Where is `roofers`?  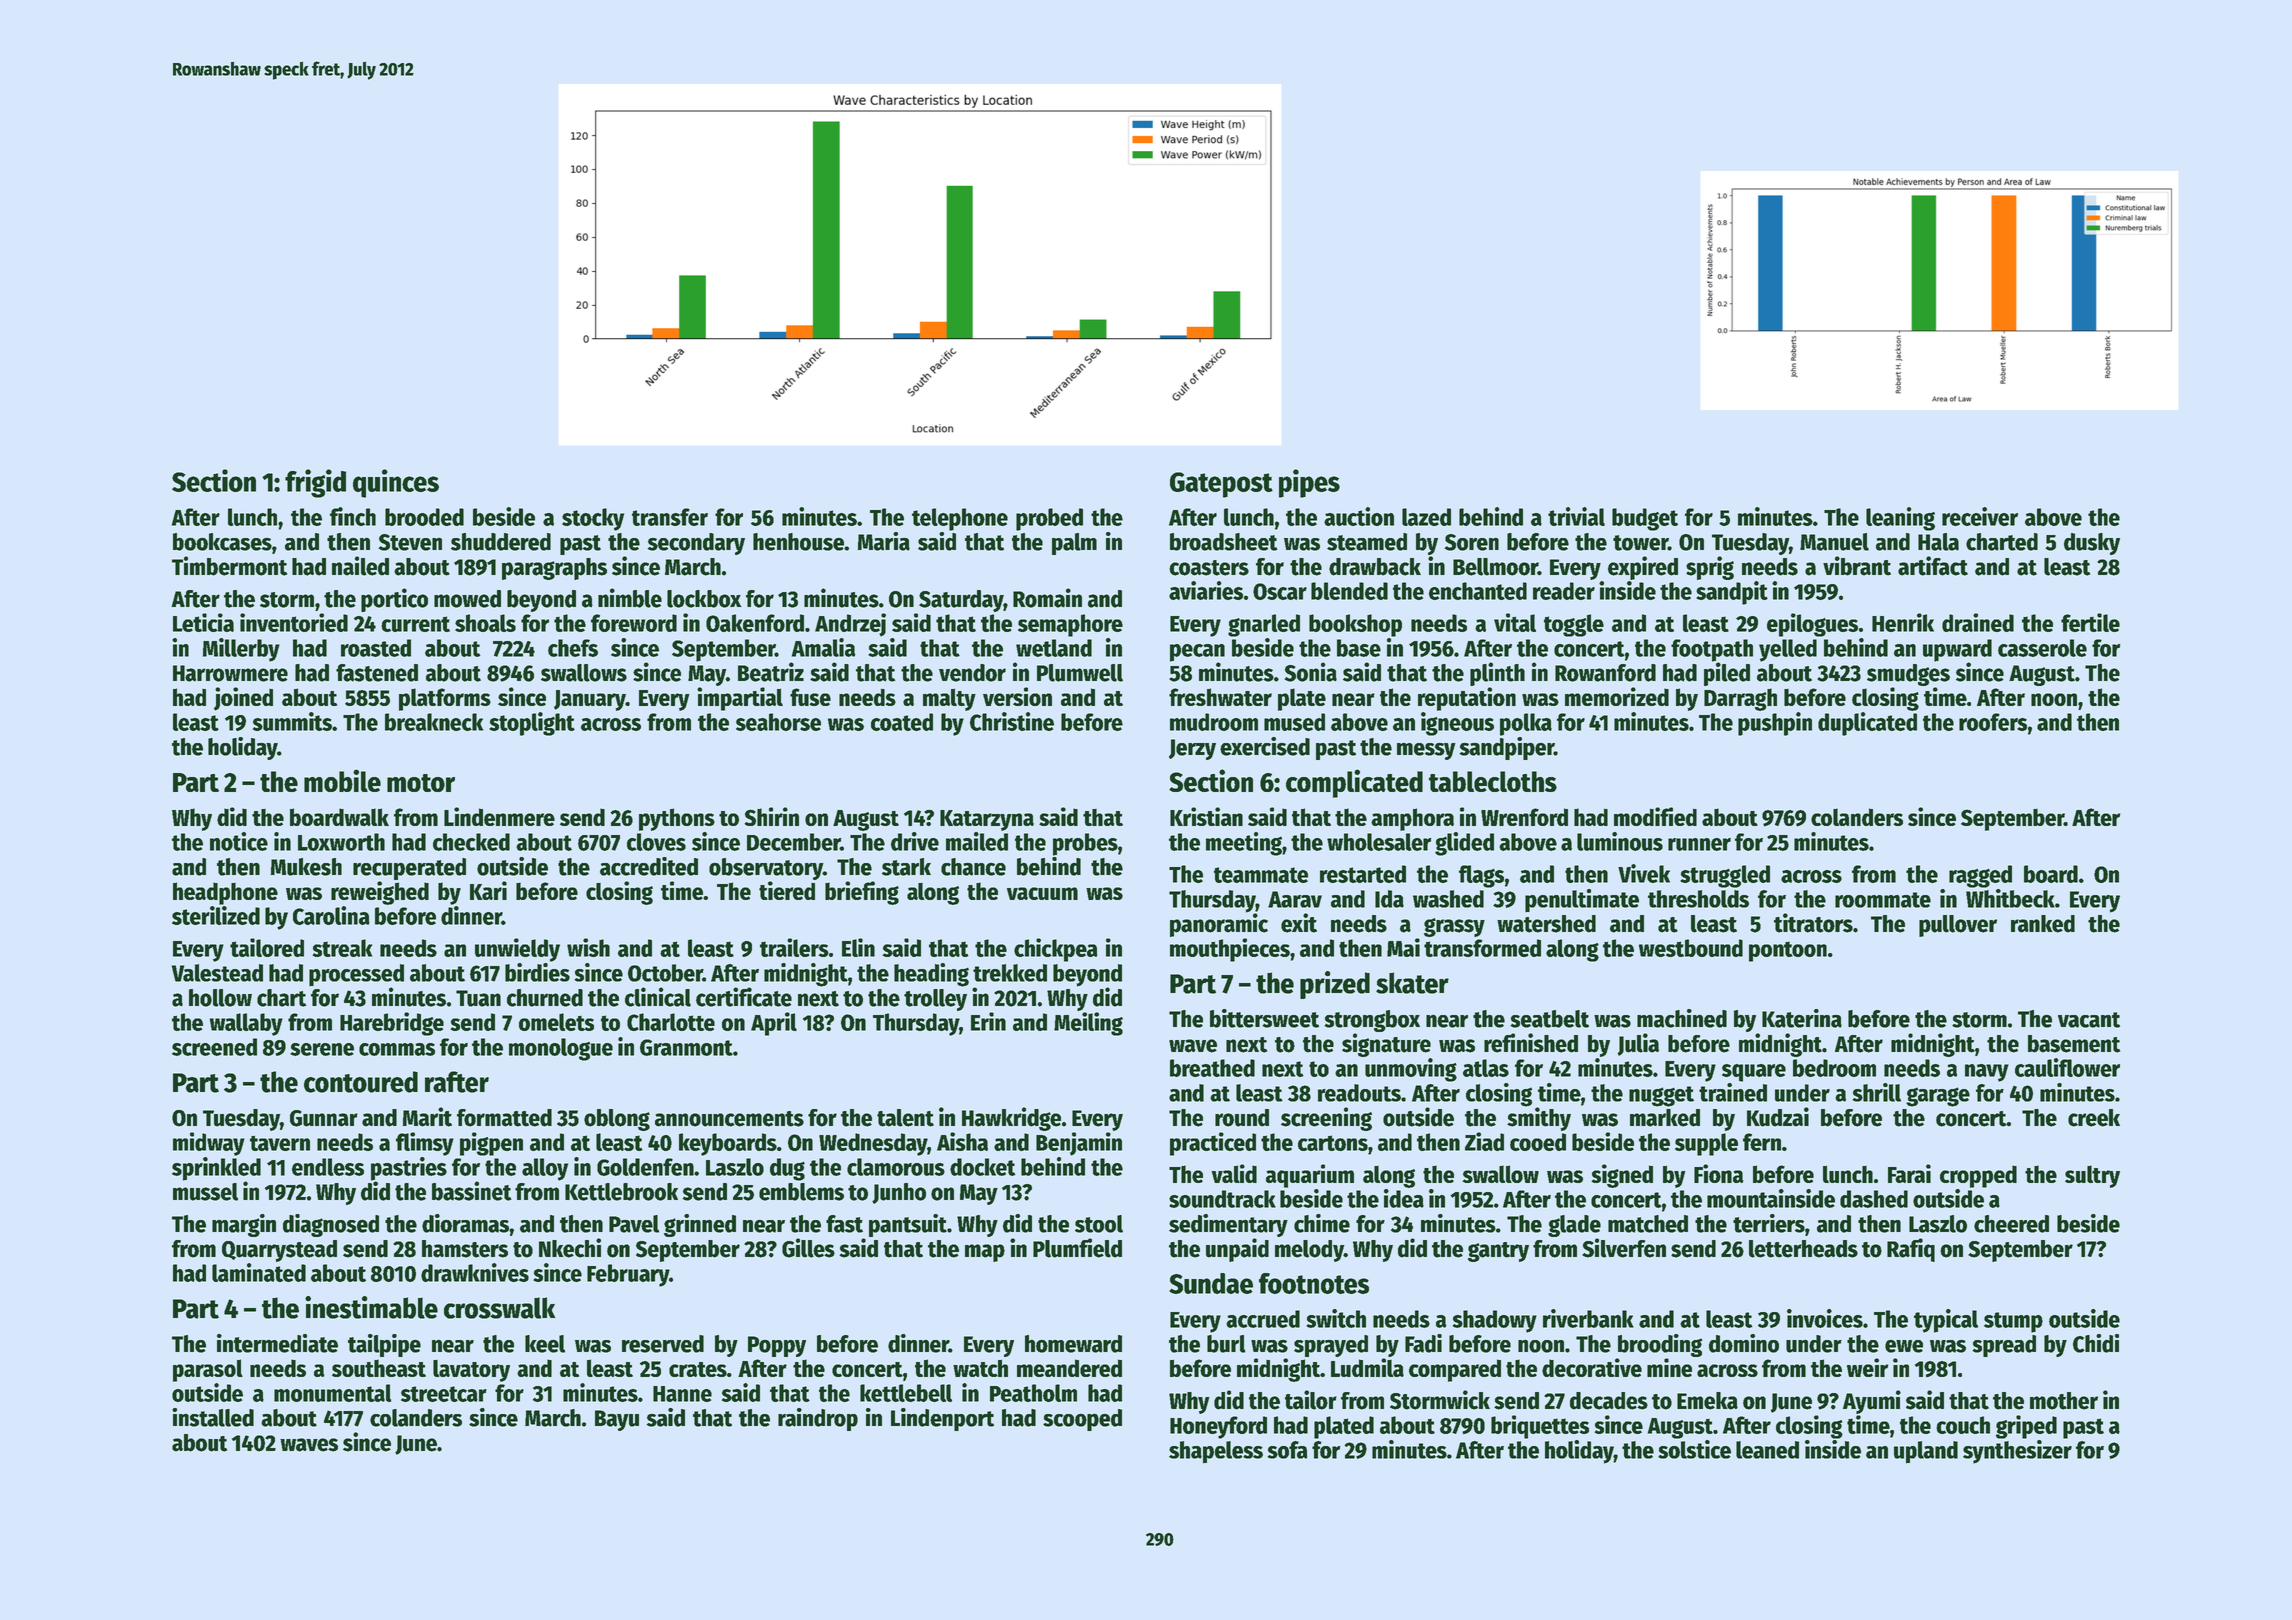 roofers is located at coordinates (1993, 722).
